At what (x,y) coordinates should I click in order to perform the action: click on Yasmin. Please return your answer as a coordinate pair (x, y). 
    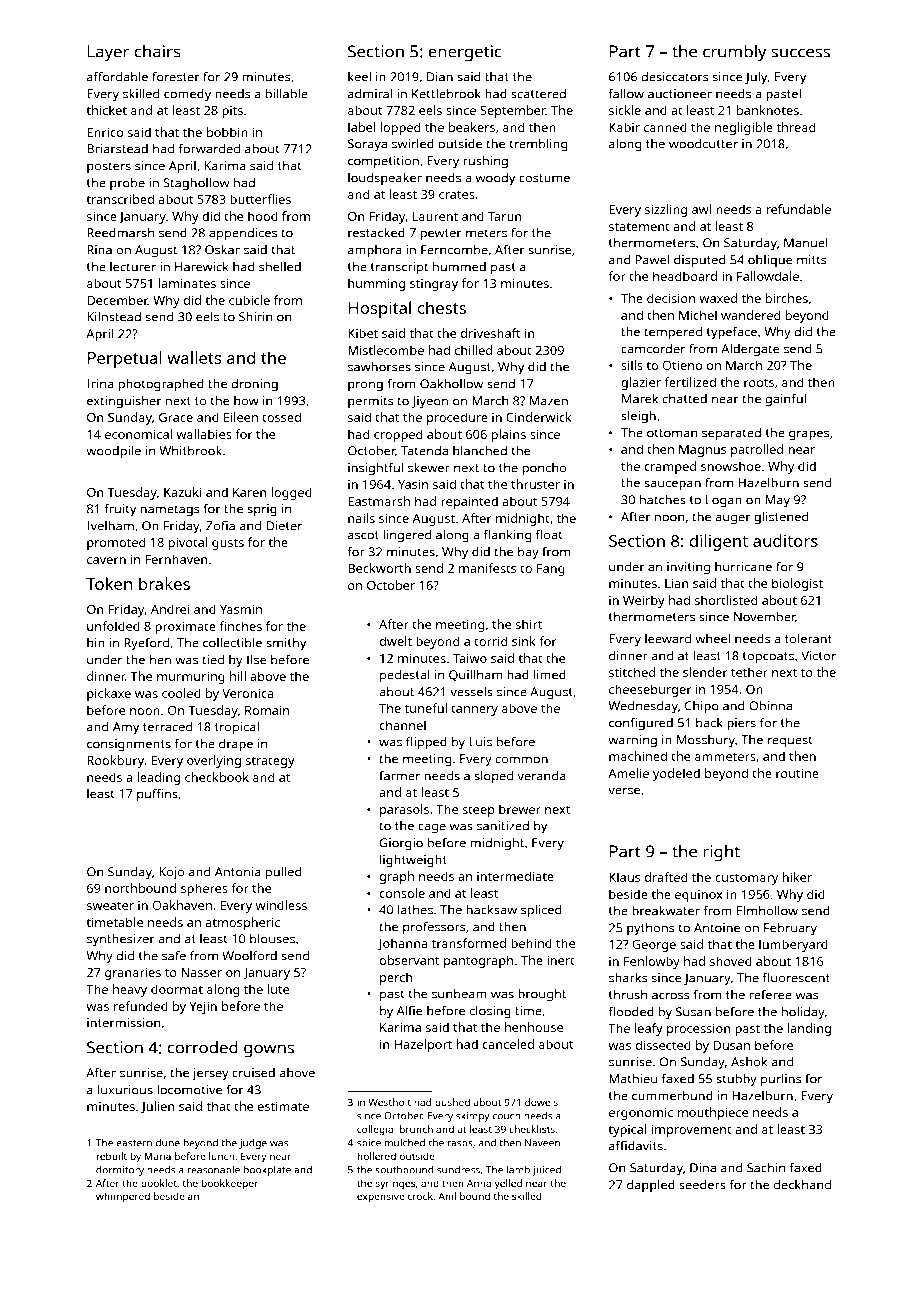
    Looking at the image, I should click on (241, 609).
